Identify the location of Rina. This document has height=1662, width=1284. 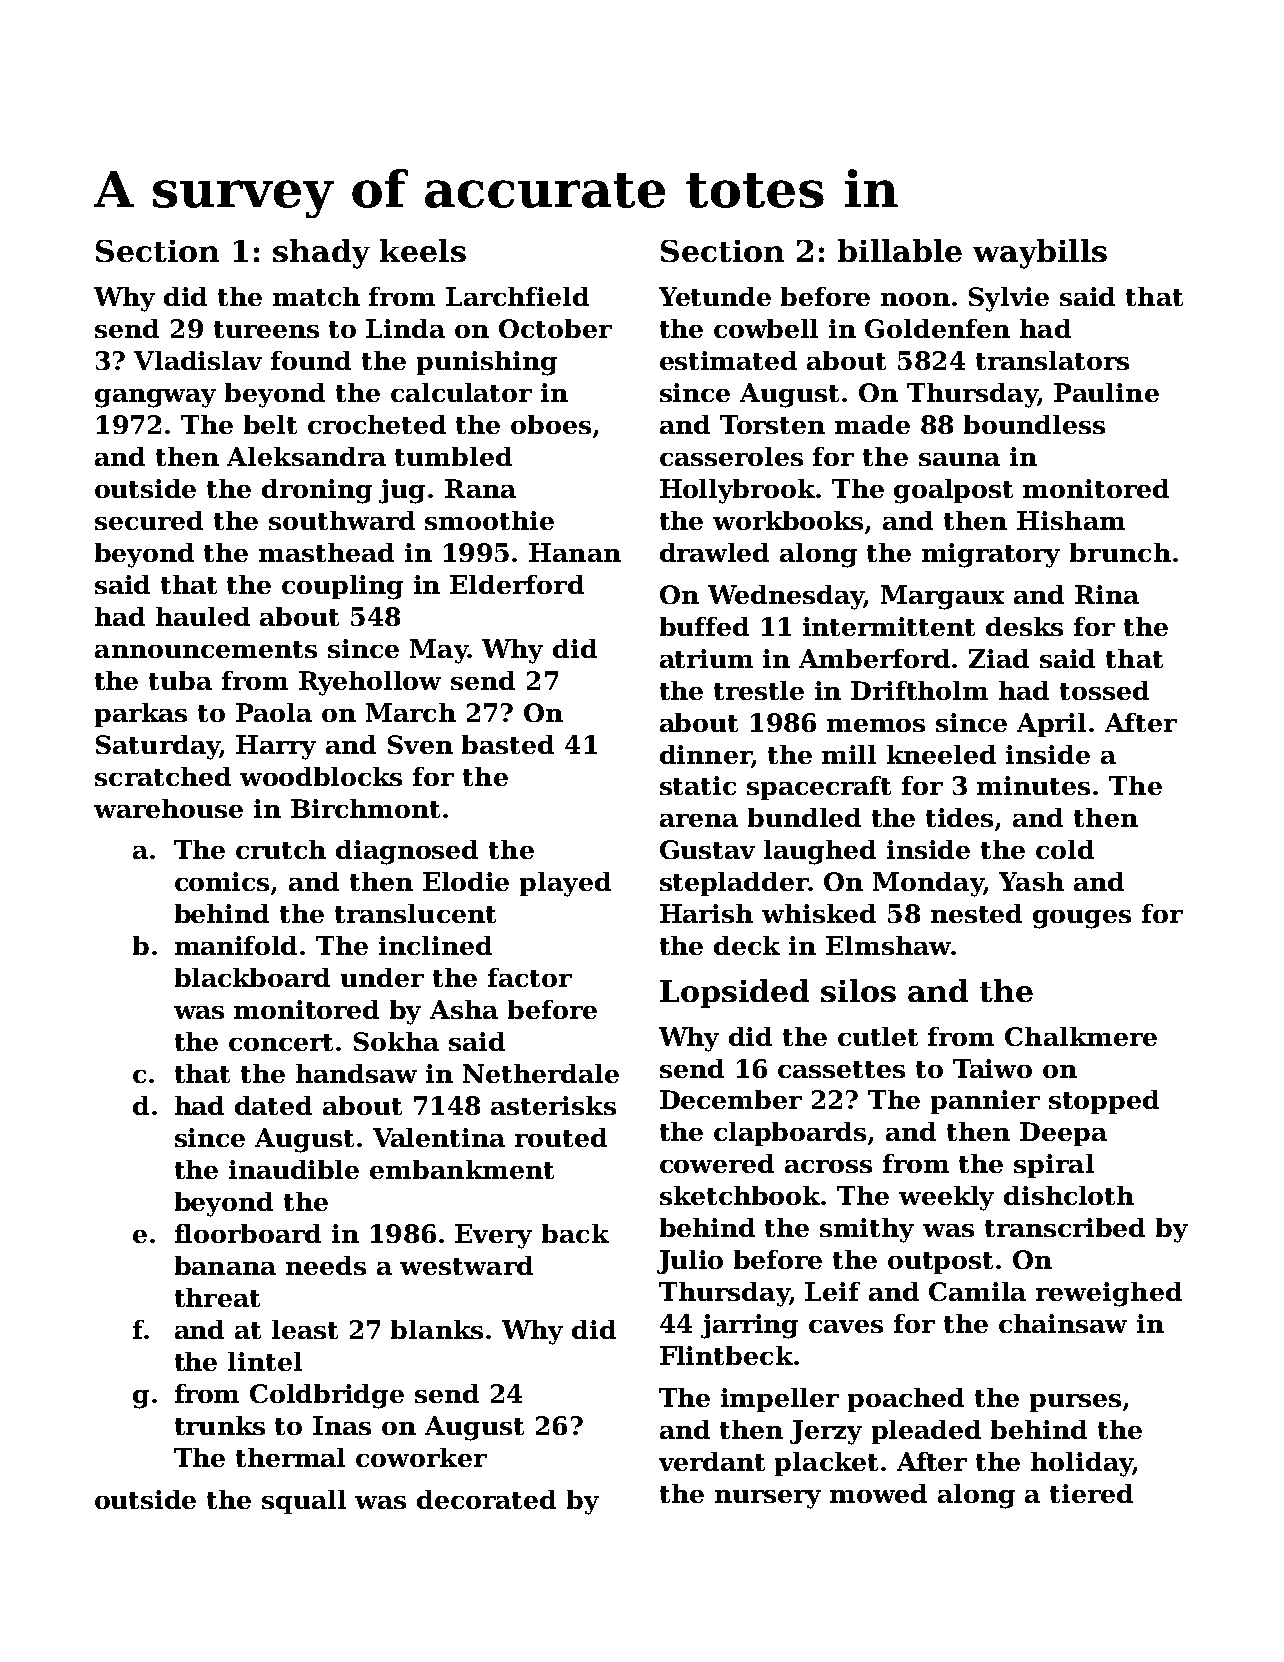
(1107, 594).
